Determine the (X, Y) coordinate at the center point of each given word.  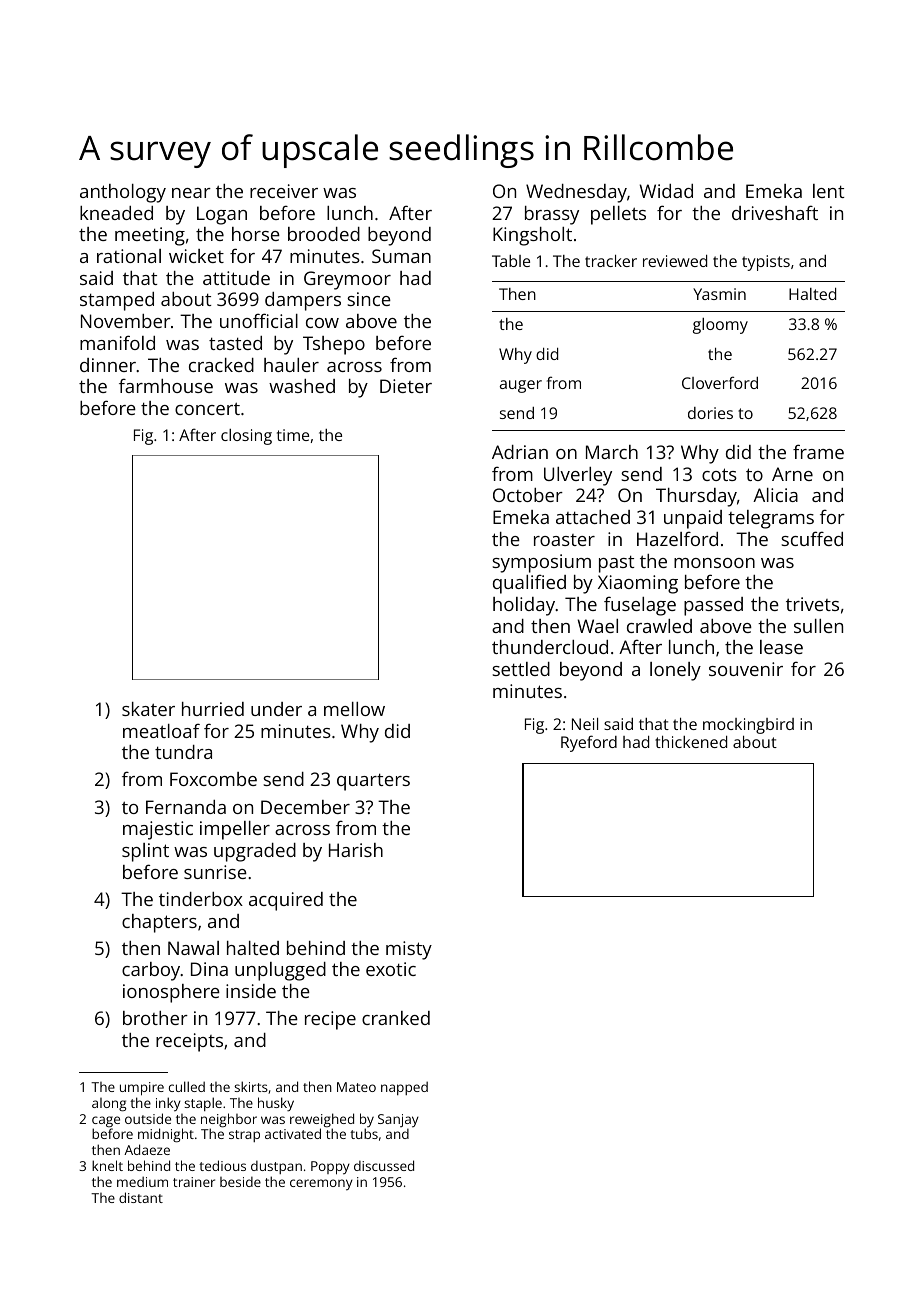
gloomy (720, 326)
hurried (213, 709)
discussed (384, 1165)
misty (409, 950)
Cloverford (720, 382)
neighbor (229, 1120)
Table (511, 261)
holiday (524, 606)
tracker (611, 261)
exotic (391, 969)
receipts (189, 1042)
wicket (196, 256)
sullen (818, 626)
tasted (235, 343)
